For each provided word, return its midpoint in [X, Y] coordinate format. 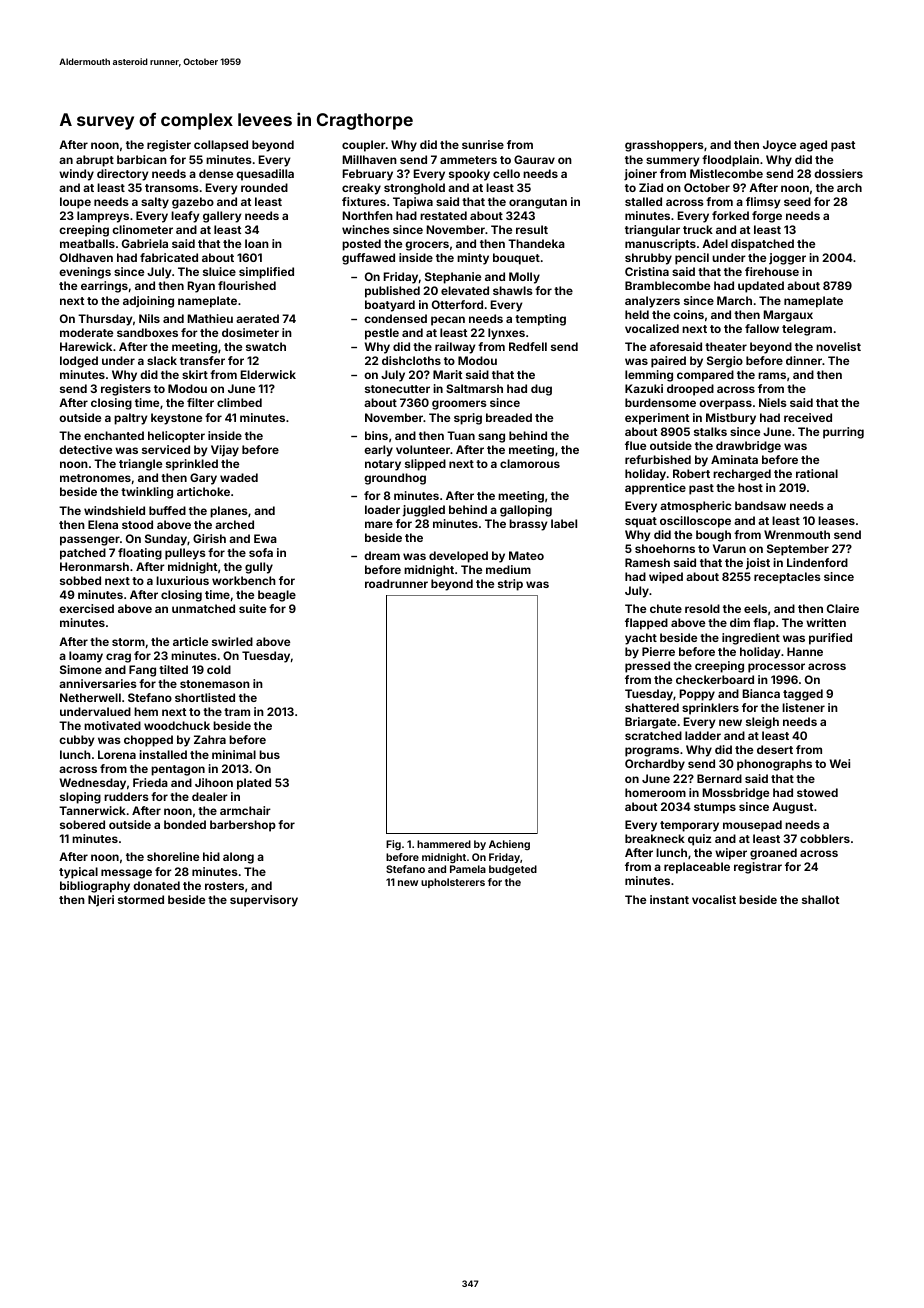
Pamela [468, 869]
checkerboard [715, 679]
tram [237, 712]
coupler [364, 146]
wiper [731, 854]
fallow [762, 328]
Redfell [528, 346]
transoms [172, 188]
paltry [131, 419]
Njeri [101, 901]
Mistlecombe [726, 173]
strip [510, 585]
